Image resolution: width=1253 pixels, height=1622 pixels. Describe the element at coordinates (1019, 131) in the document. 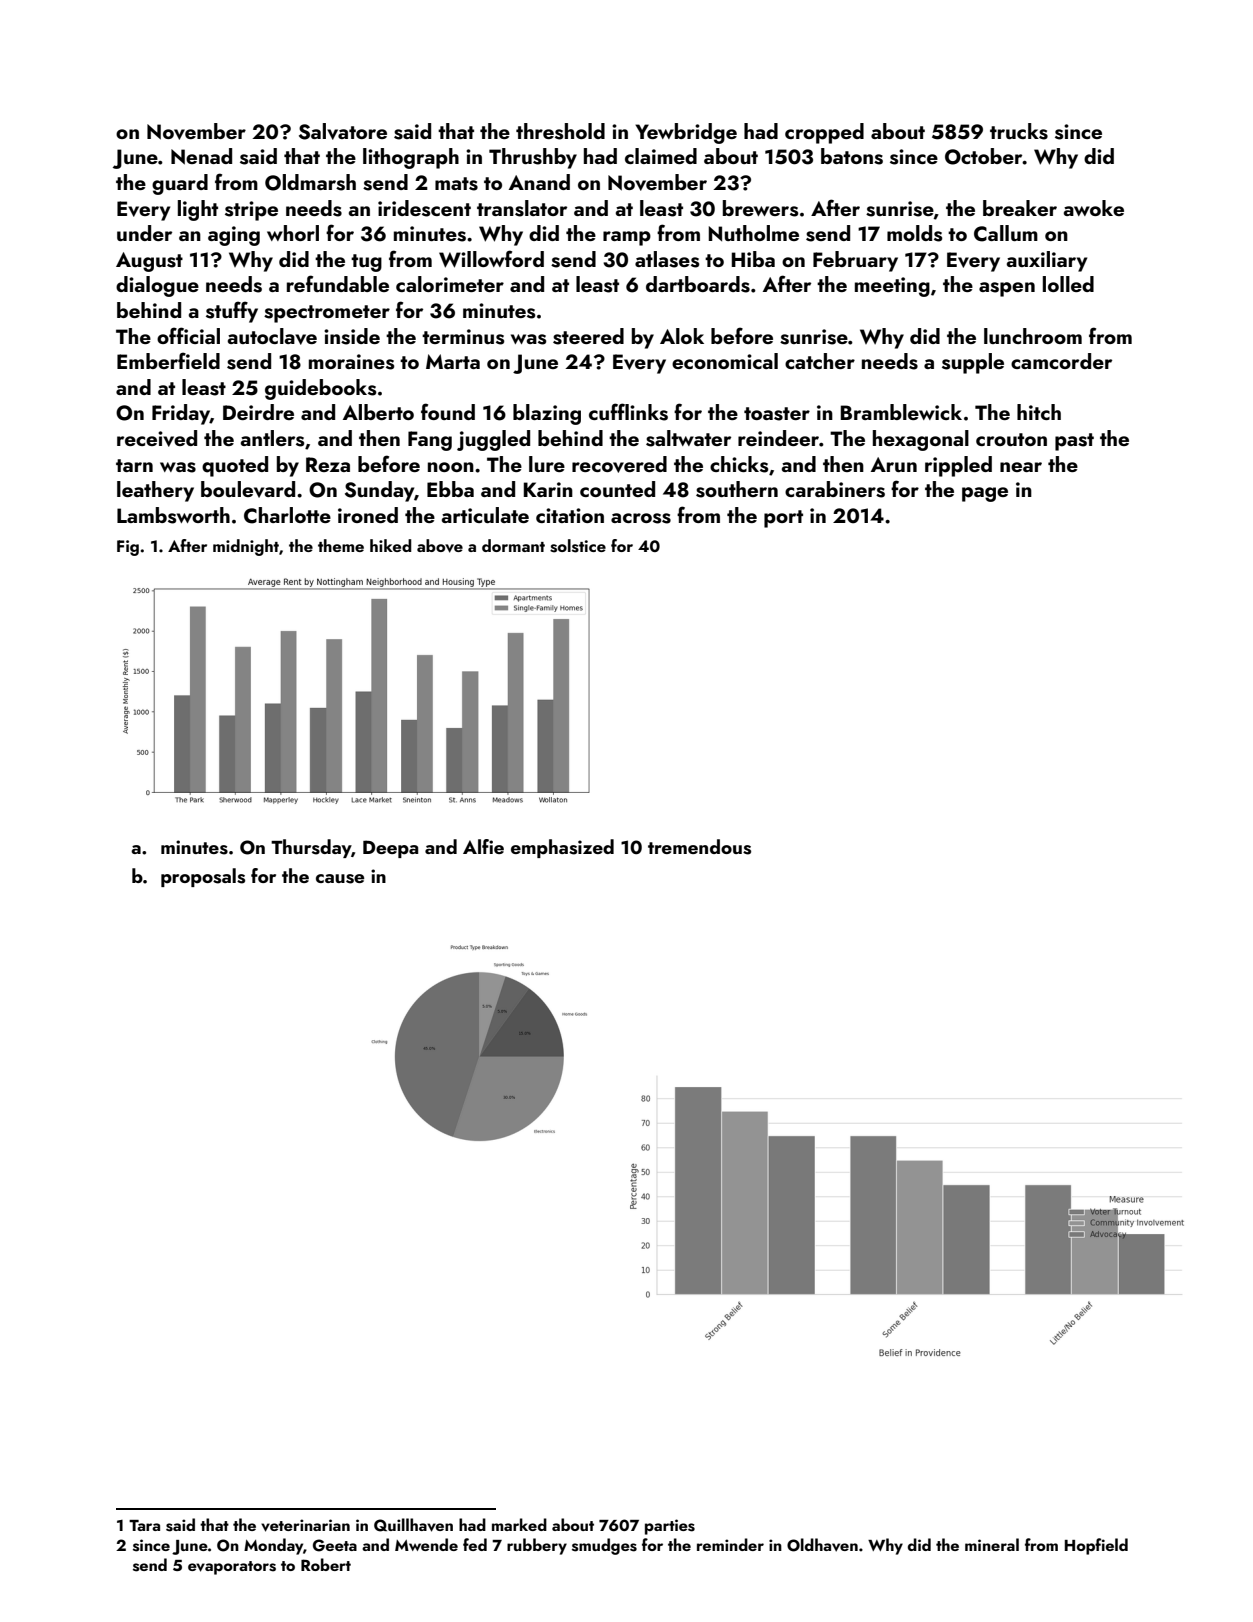

I see `trucks` at that location.
